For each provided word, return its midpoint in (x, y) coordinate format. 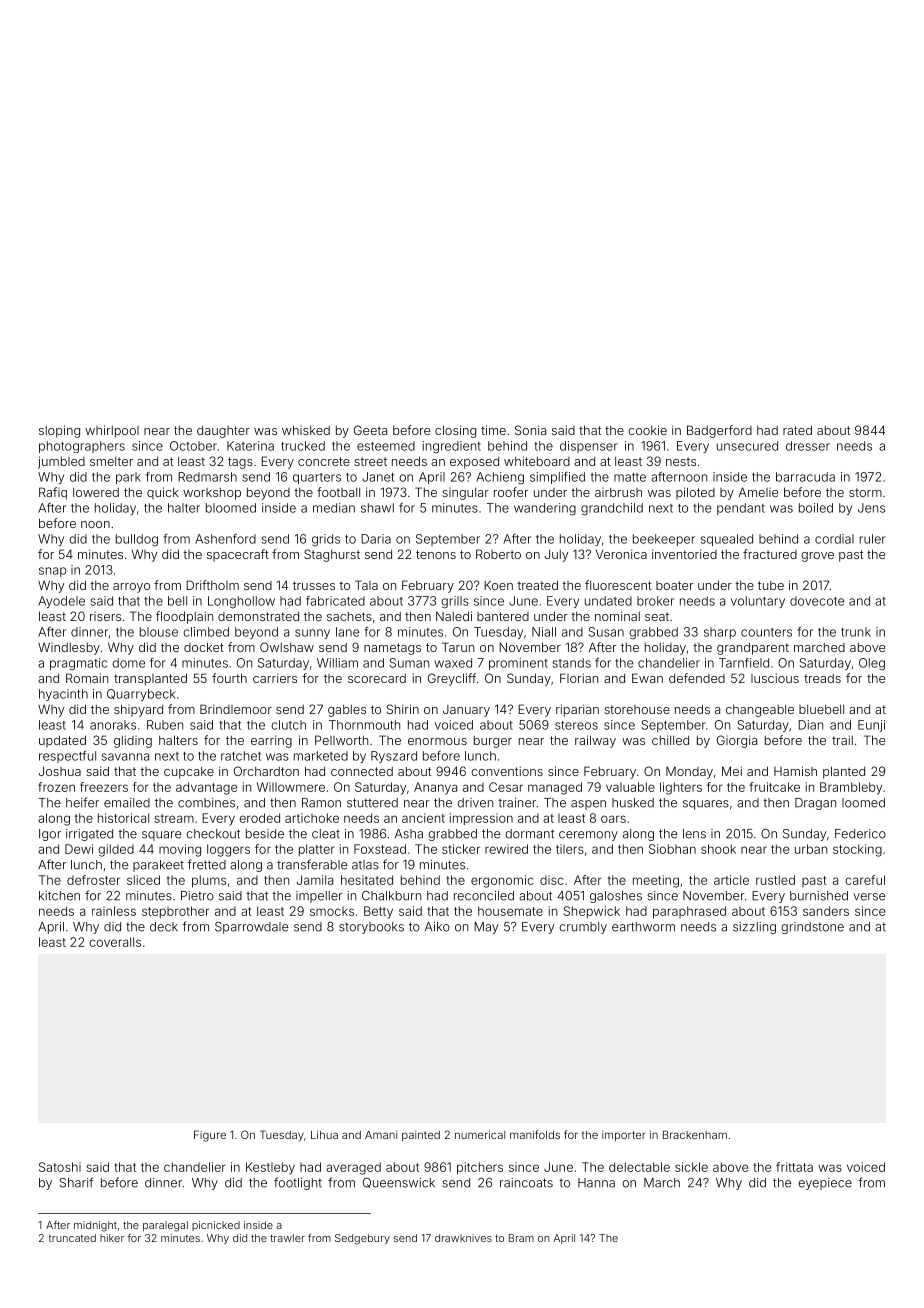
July (557, 555)
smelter (111, 461)
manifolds (535, 1134)
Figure (210, 1136)
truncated (72, 1238)
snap (52, 572)
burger (493, 742)
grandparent (753, 648)
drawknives (463, 1238)
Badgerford (719, 431)
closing (455, 431)
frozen (56, 787)
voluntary (758, 602)
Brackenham (695, 1134)
